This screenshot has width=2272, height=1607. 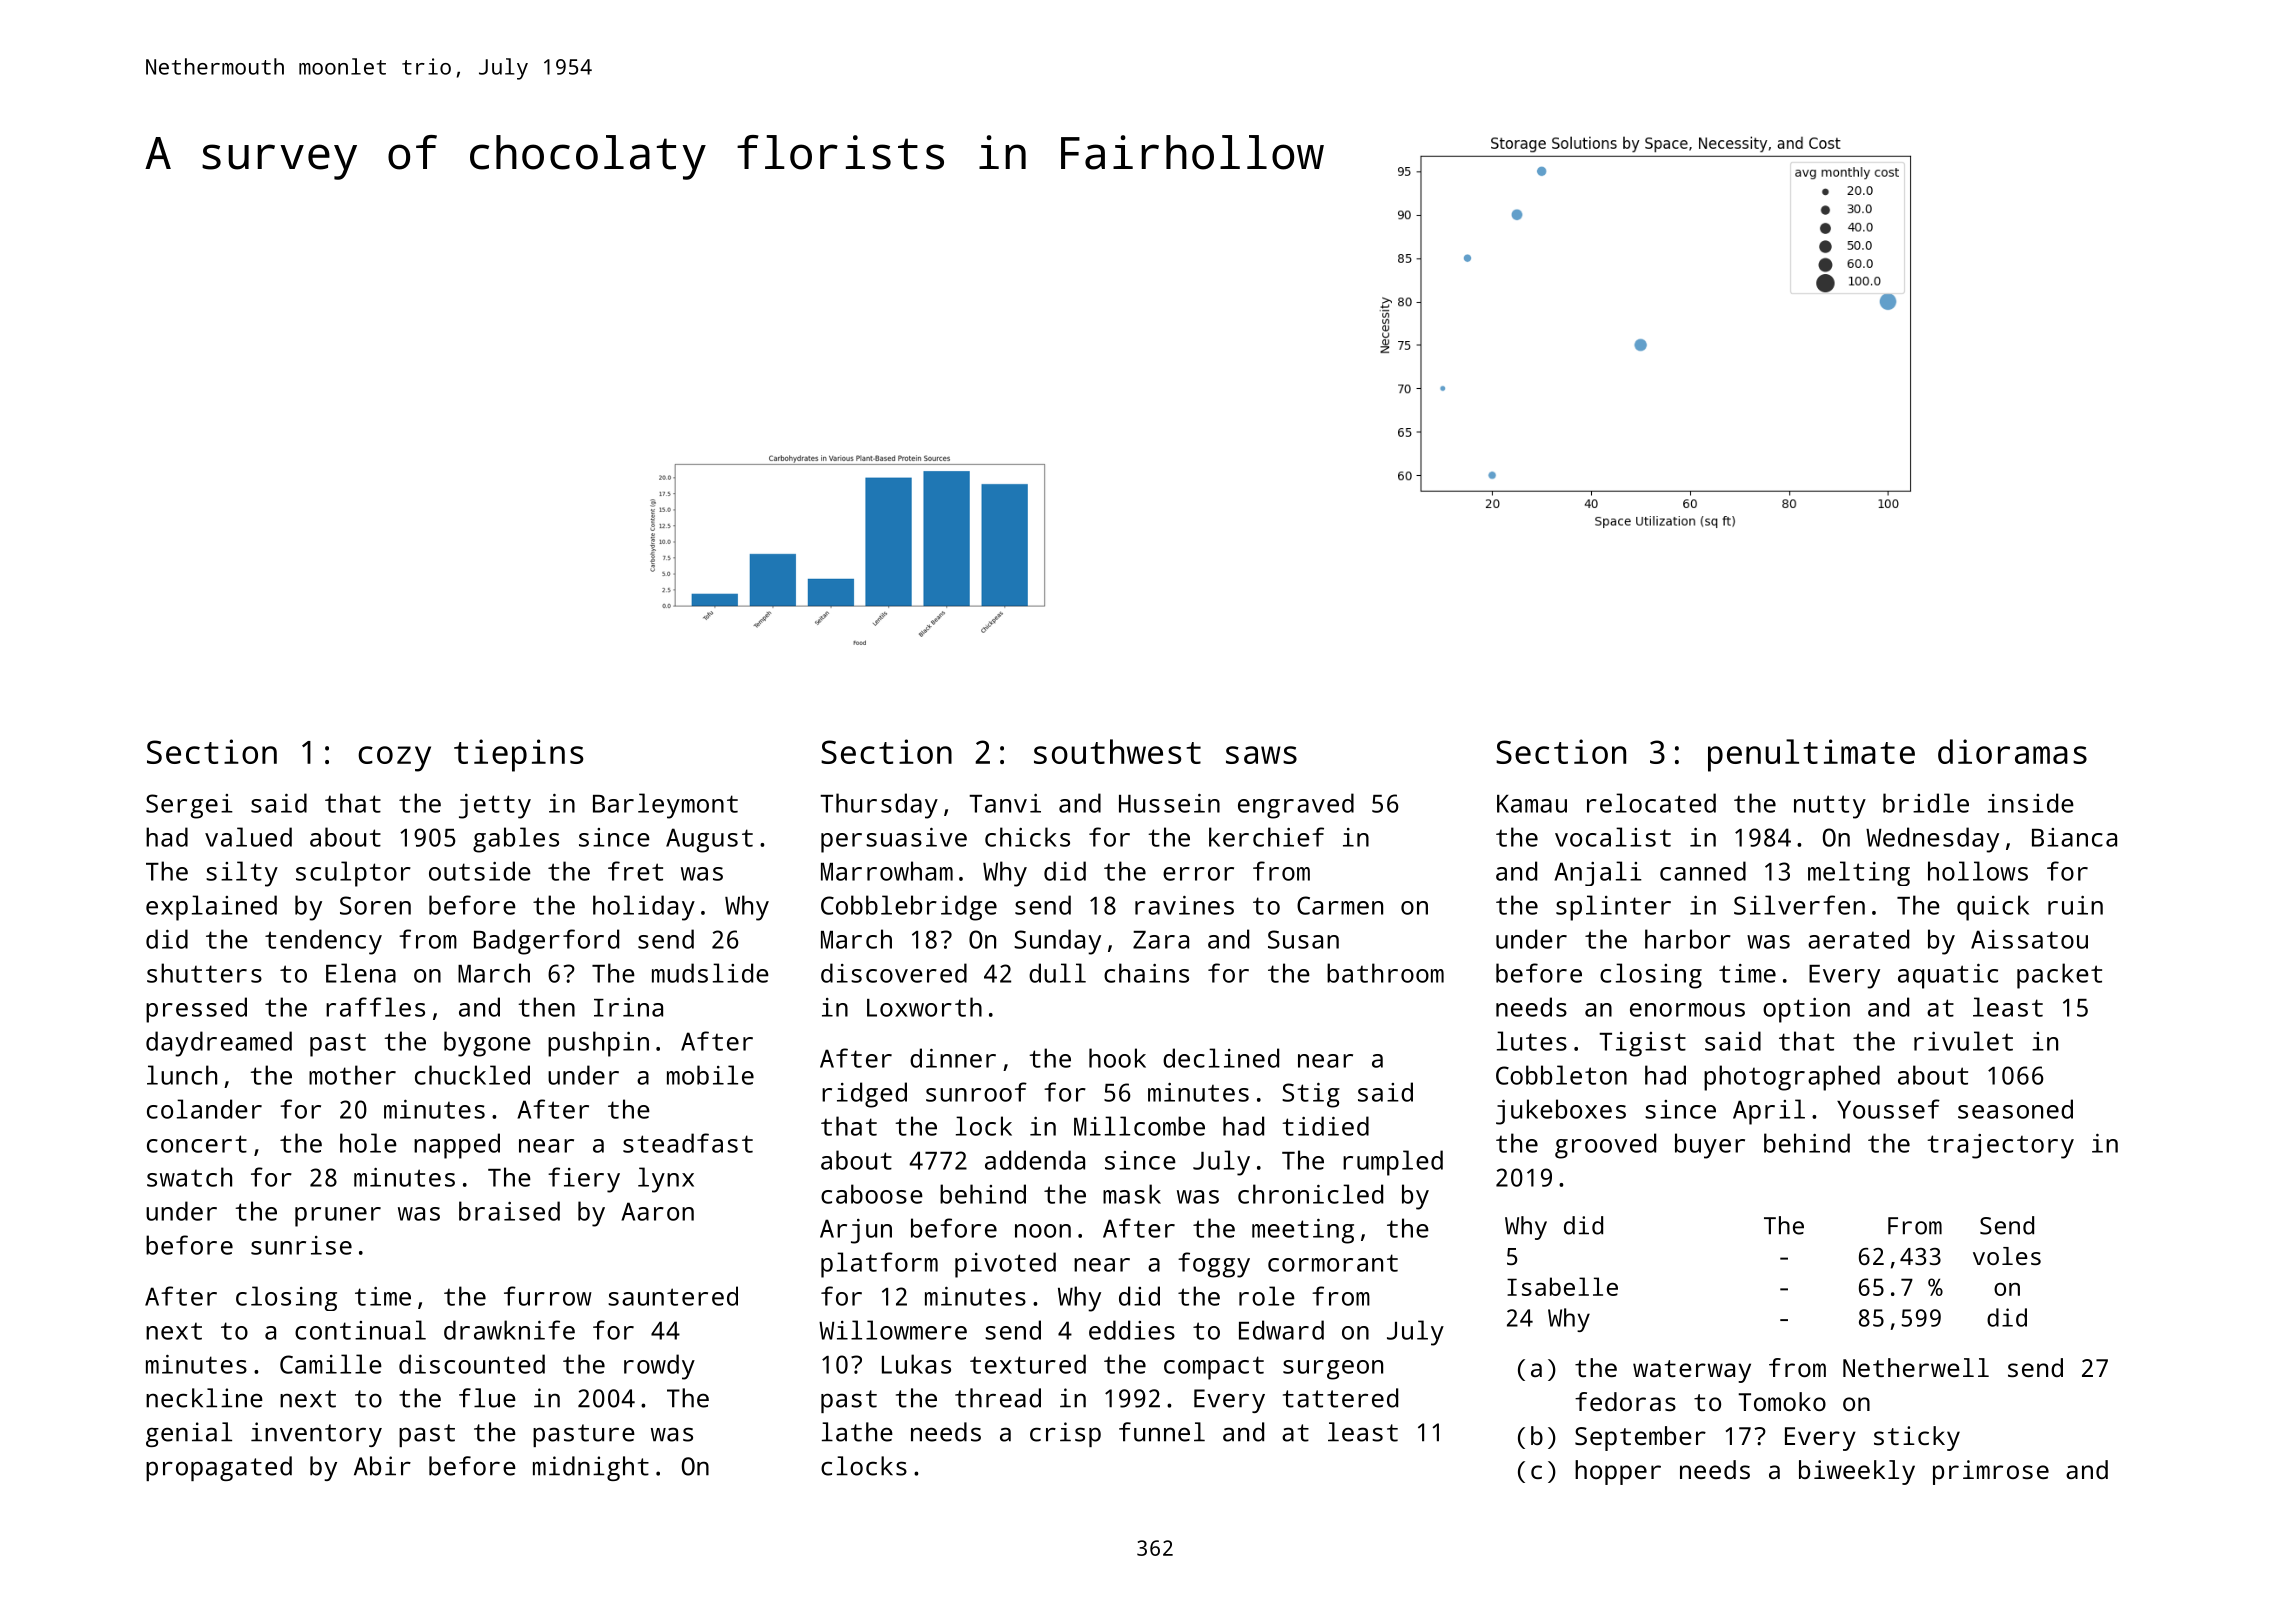 What do you see at coordinates (1963, 1041) in the screenshot?
I see `rivulet` at bounding box center [1963, 1041].
